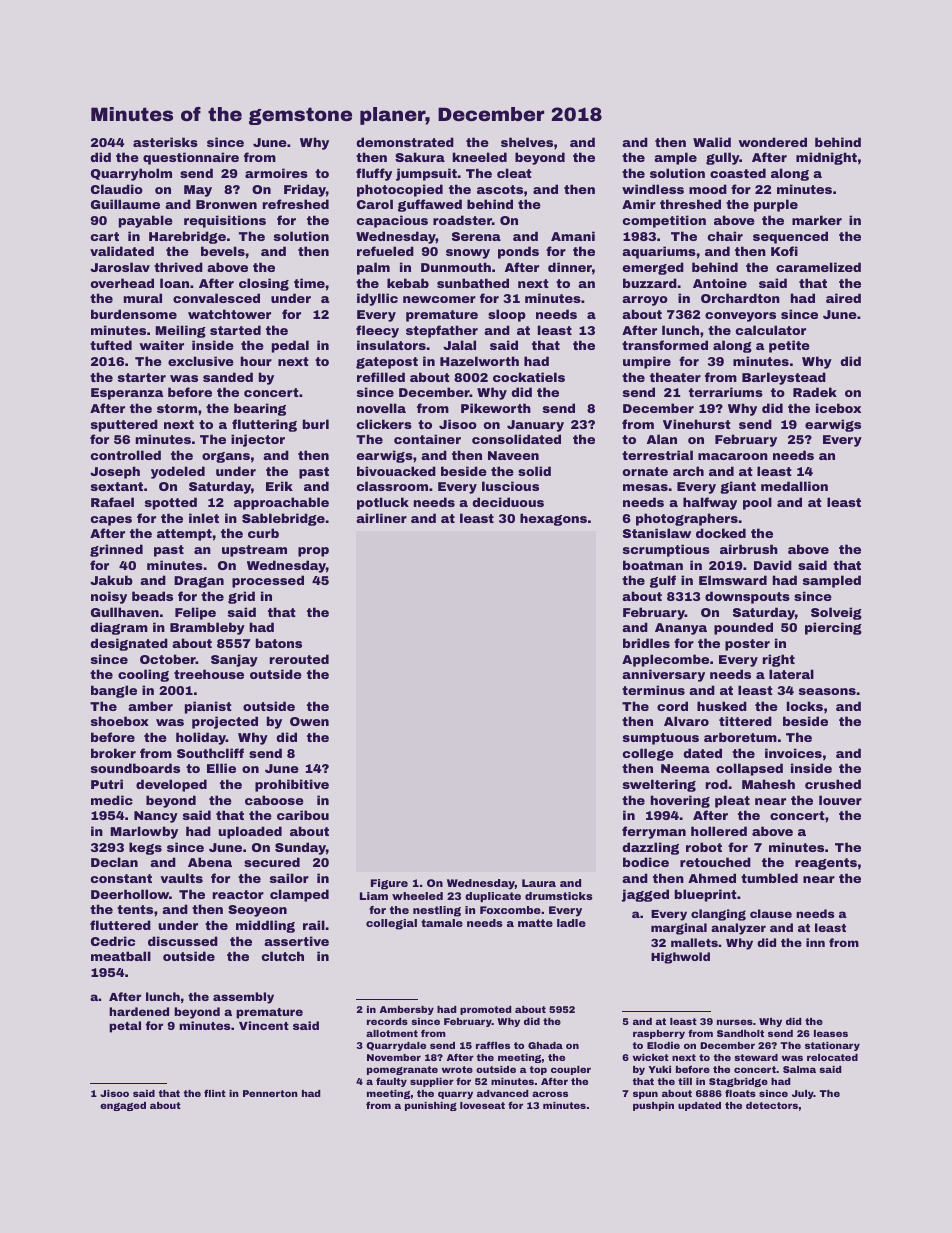  I want to click on Radek, so click(815, 392).
